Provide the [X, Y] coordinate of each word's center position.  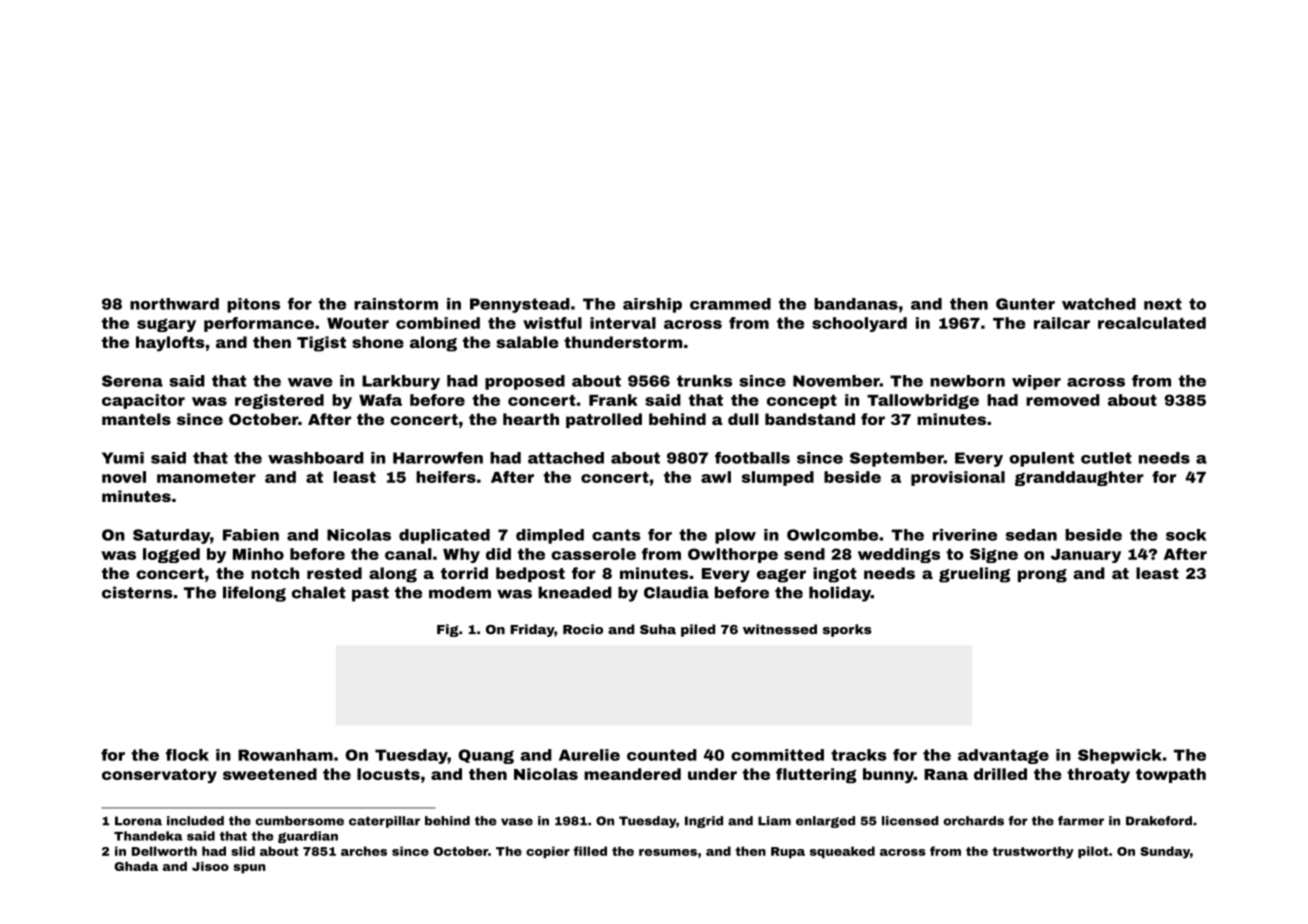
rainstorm [396, 304]
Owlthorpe [733, 555]
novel [124, 477]
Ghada [136, 866]
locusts [388, 774]
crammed [730, 304]
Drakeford [1159, 821]
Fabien [251, 535]
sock [1186, 535]
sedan [1031, 535]
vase [517, 822]
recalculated [1152, 323]
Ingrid [704, 822]
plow [735, 536]
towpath [1171, 775]
